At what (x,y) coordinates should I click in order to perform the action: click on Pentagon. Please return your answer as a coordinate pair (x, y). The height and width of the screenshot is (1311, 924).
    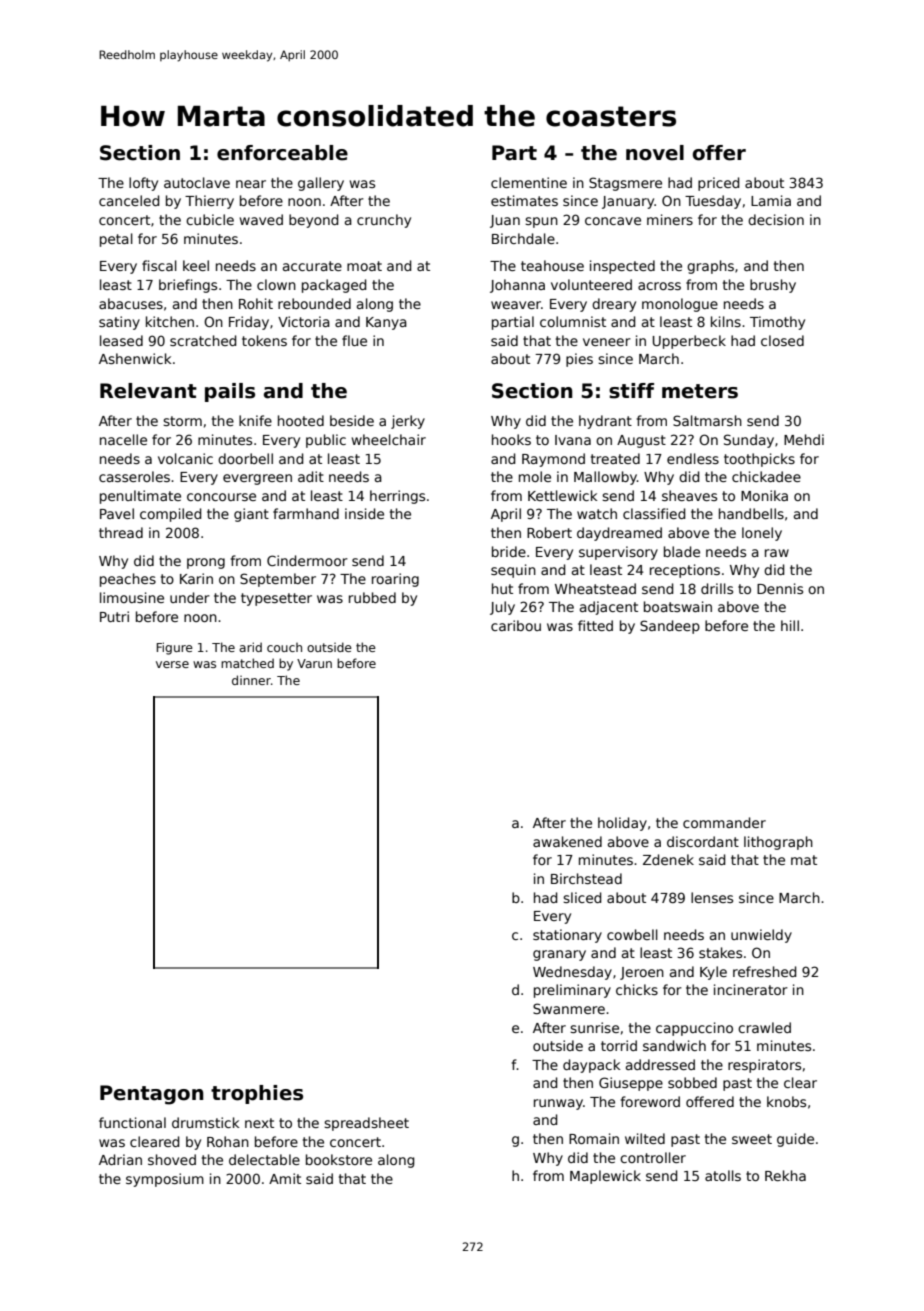
    Looking at the image, I should click on (152, 1095).
